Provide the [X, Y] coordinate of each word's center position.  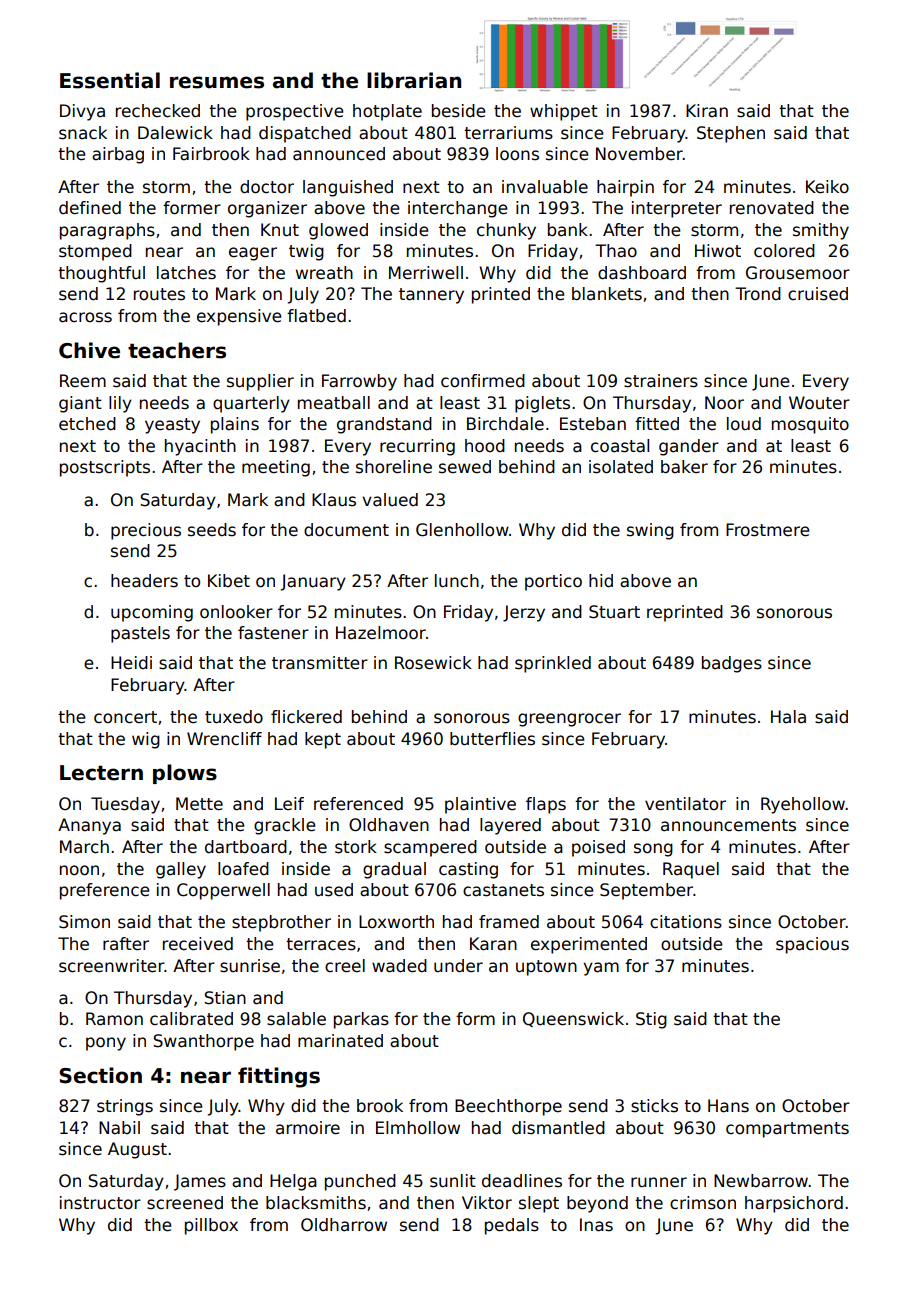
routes [159, 294]
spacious [812, 945]
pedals [512, 1226]
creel [345, 966]
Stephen [731, 134]
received [198, 944]
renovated [772, 208]
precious [146, 531]
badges [732, 664]
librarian [414, 80]
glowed [338, 231]
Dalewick [175, 133]
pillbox [211, 1226]
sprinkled [553, 664]
